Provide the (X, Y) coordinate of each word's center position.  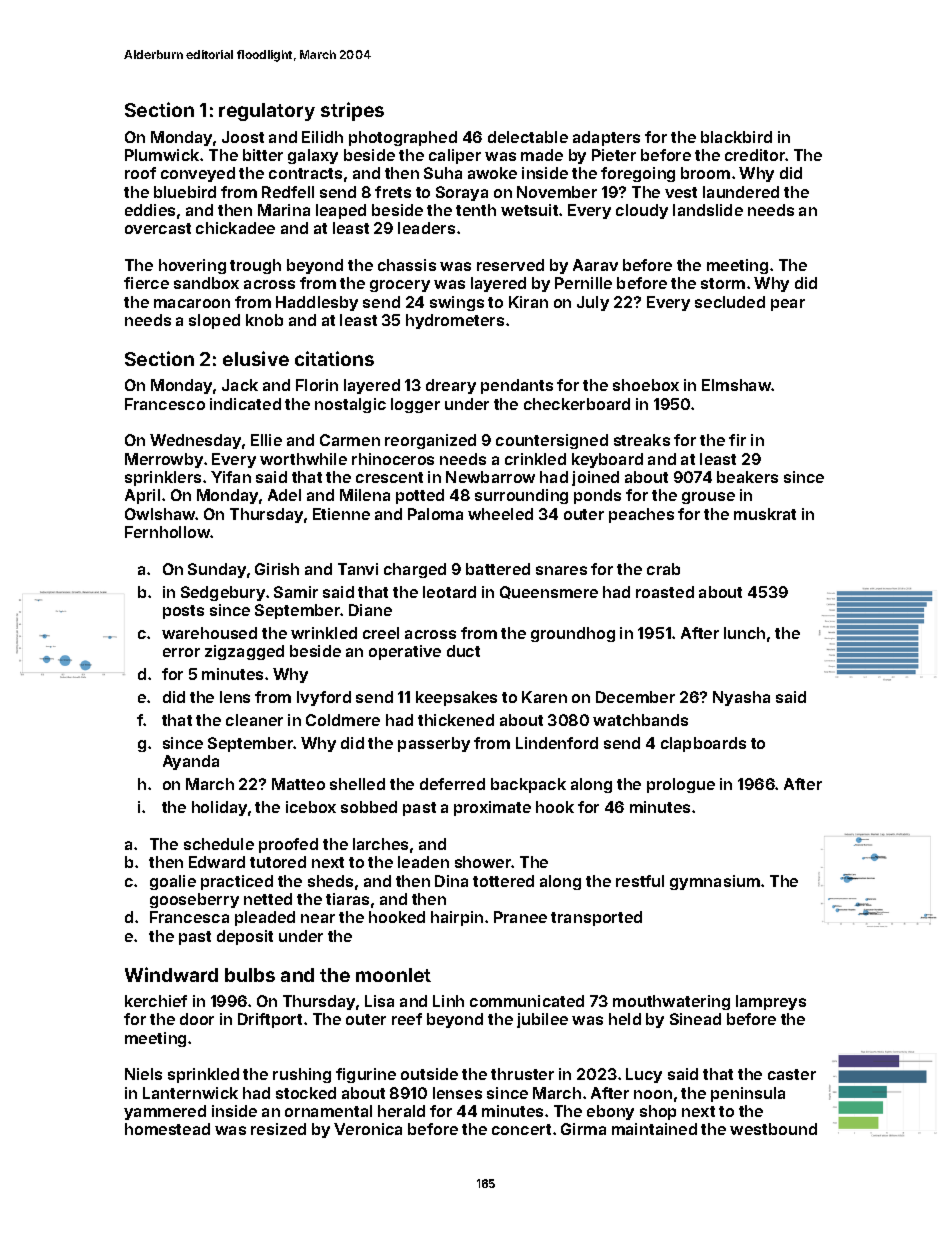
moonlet (393, 975)
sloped (214, 321)
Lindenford (557, 743)
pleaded (265, 918)
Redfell (288, 192)
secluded (730, 302)
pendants (517, 386)
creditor (755, 155)
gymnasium (715, 882)
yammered (165, 1112)
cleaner (254, 720)
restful (640, 881)
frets (393, 192)
